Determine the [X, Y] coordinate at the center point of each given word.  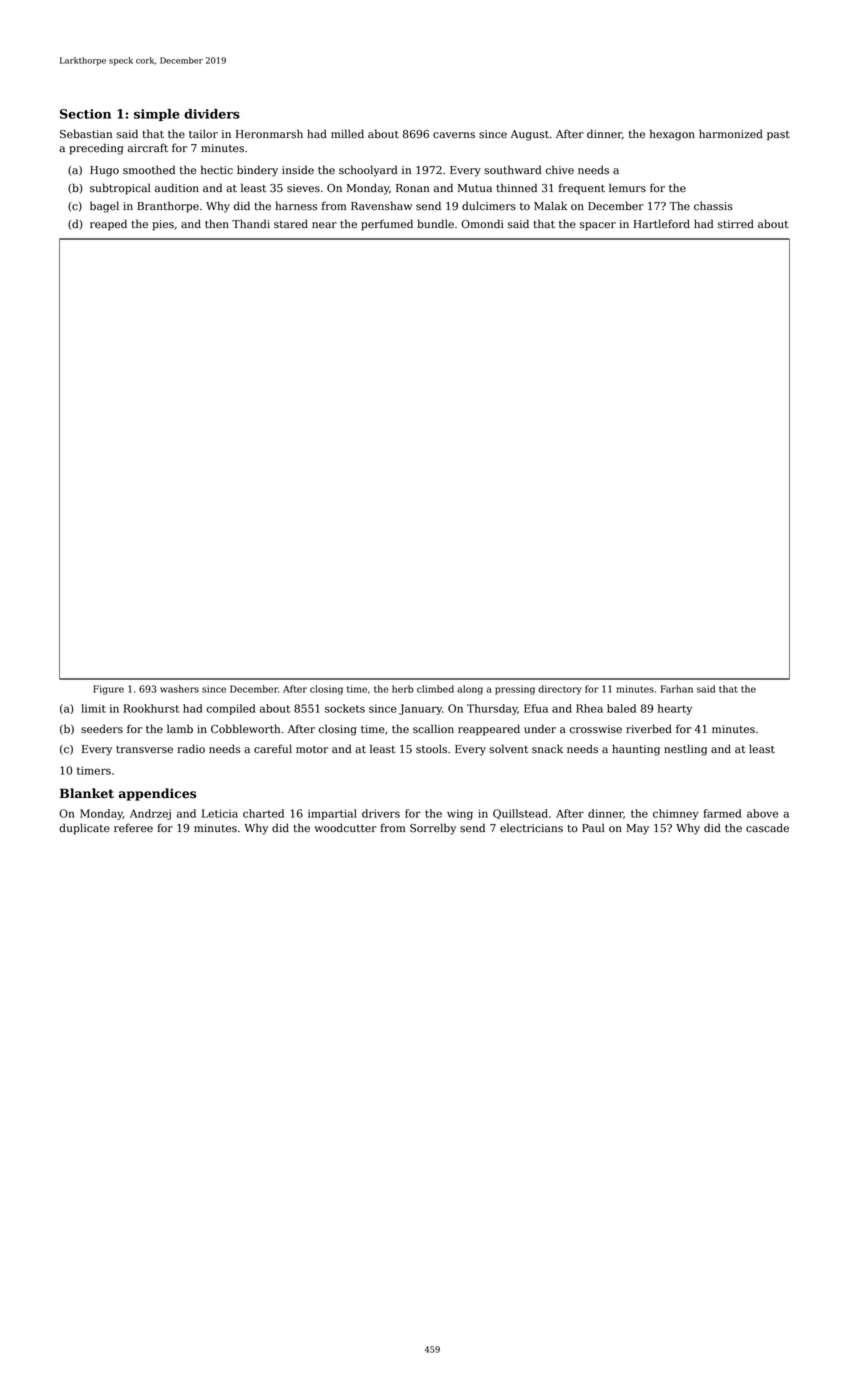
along [470, 690]
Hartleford [661, 224]
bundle [435, 224]
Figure [108, 690]
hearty [675, 709]
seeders [102, 729]
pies [163, 225]
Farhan [677, 689]
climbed [435, 689]
